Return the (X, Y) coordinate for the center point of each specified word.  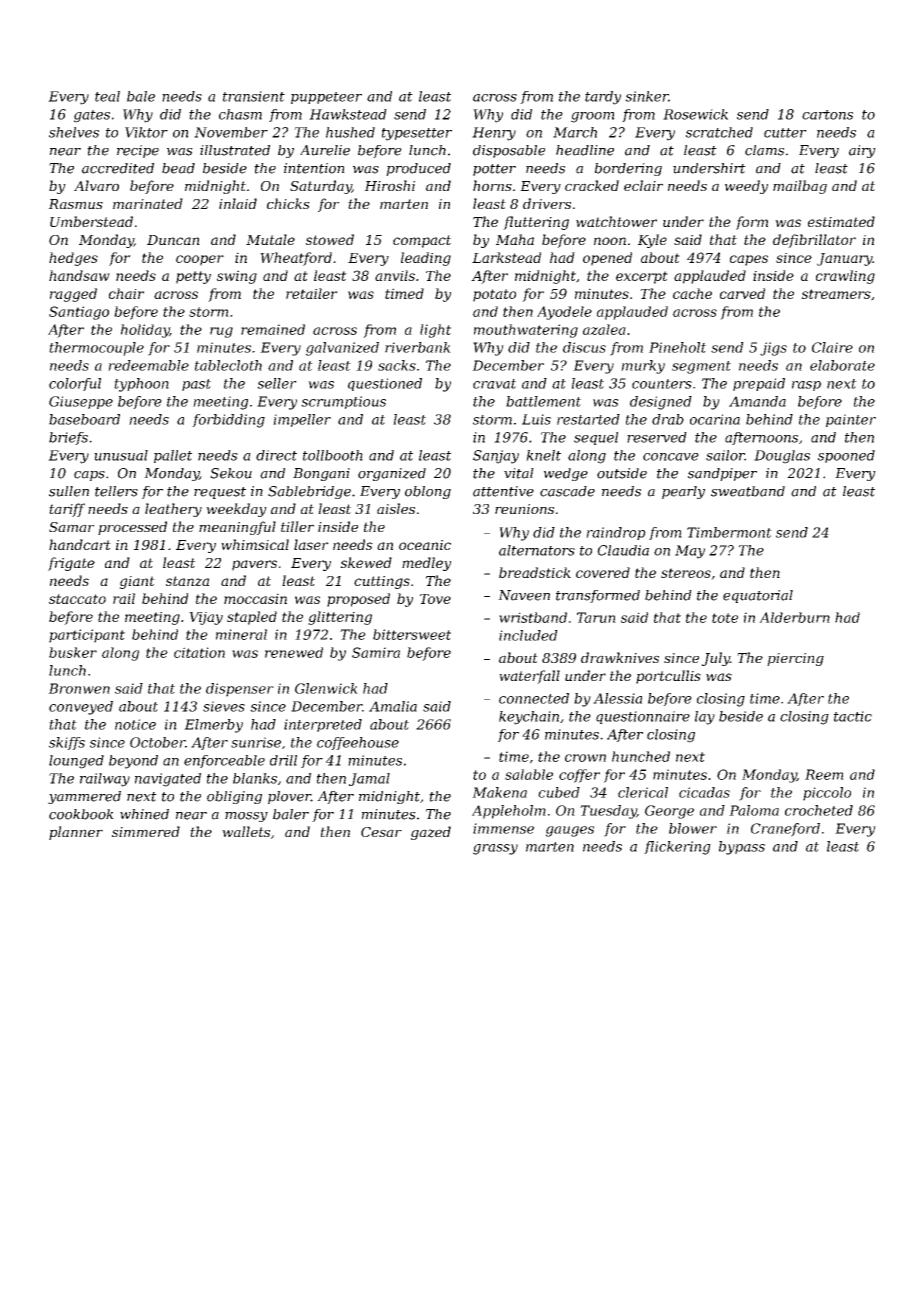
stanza (187, 581)
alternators (537, 550)
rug (221, 332)
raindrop (616, 533)
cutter (785, 133)
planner (76, 833)
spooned (846, 456)
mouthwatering (526, 331)
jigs (773, 349)
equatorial (758, 596)
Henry (494, 134)
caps (89, 476)
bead (178, 168)
